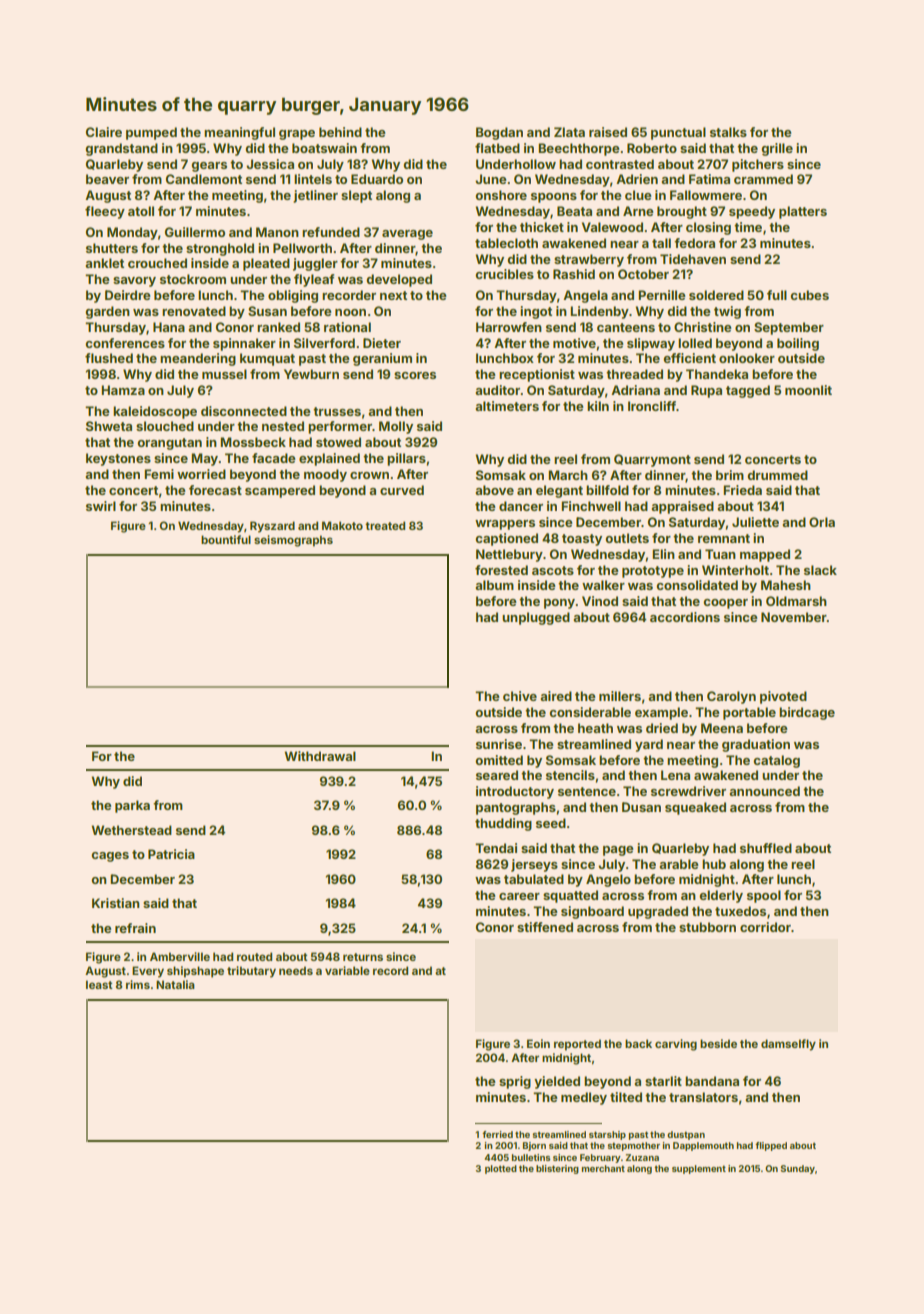 The height and width of the screenshot is (1314, 924). Describe the element at coordinates (171, 854) in the screenshot. I see `Patricia` at that location.
